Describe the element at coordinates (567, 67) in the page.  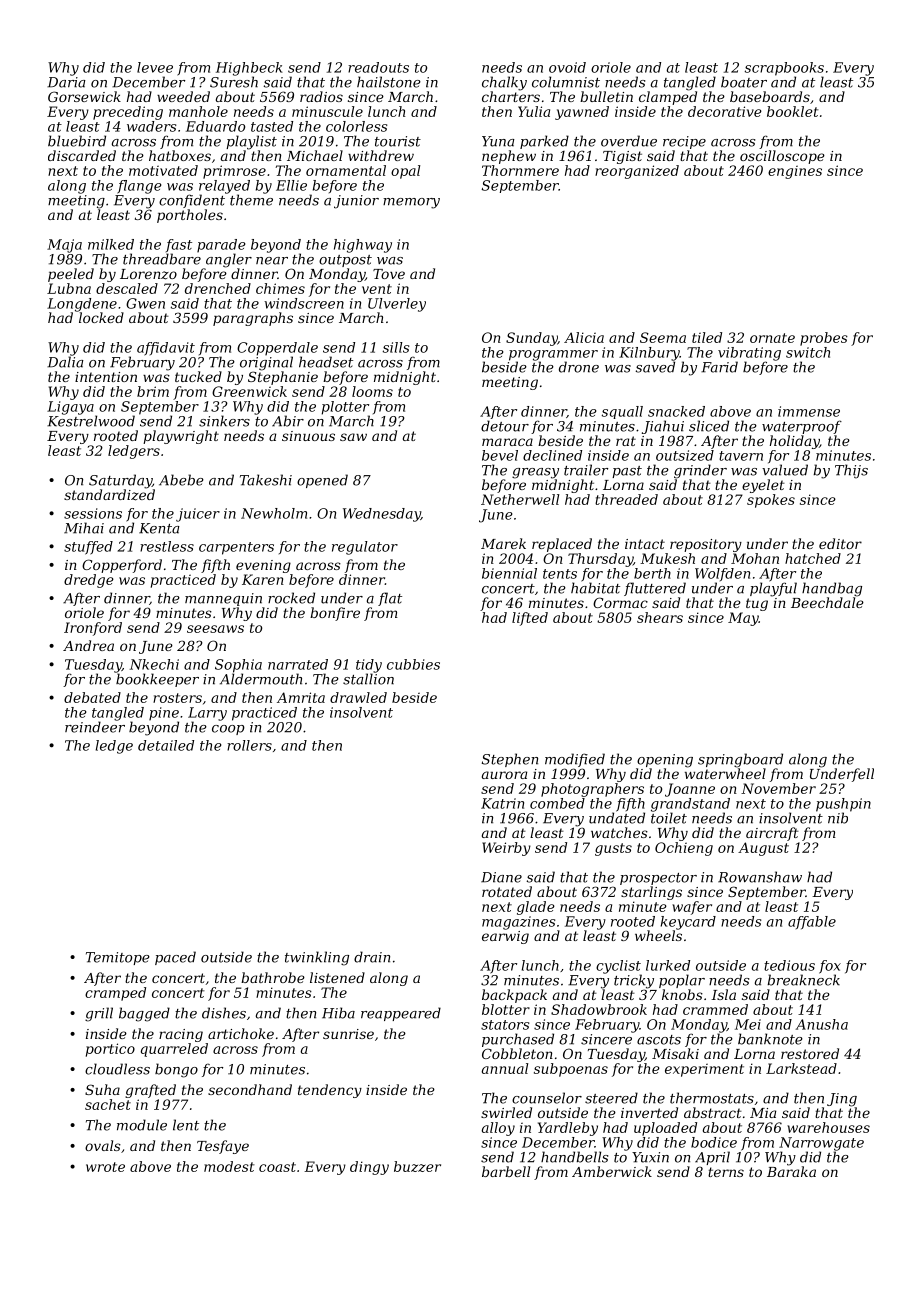
I see `ovoid` at that location.
